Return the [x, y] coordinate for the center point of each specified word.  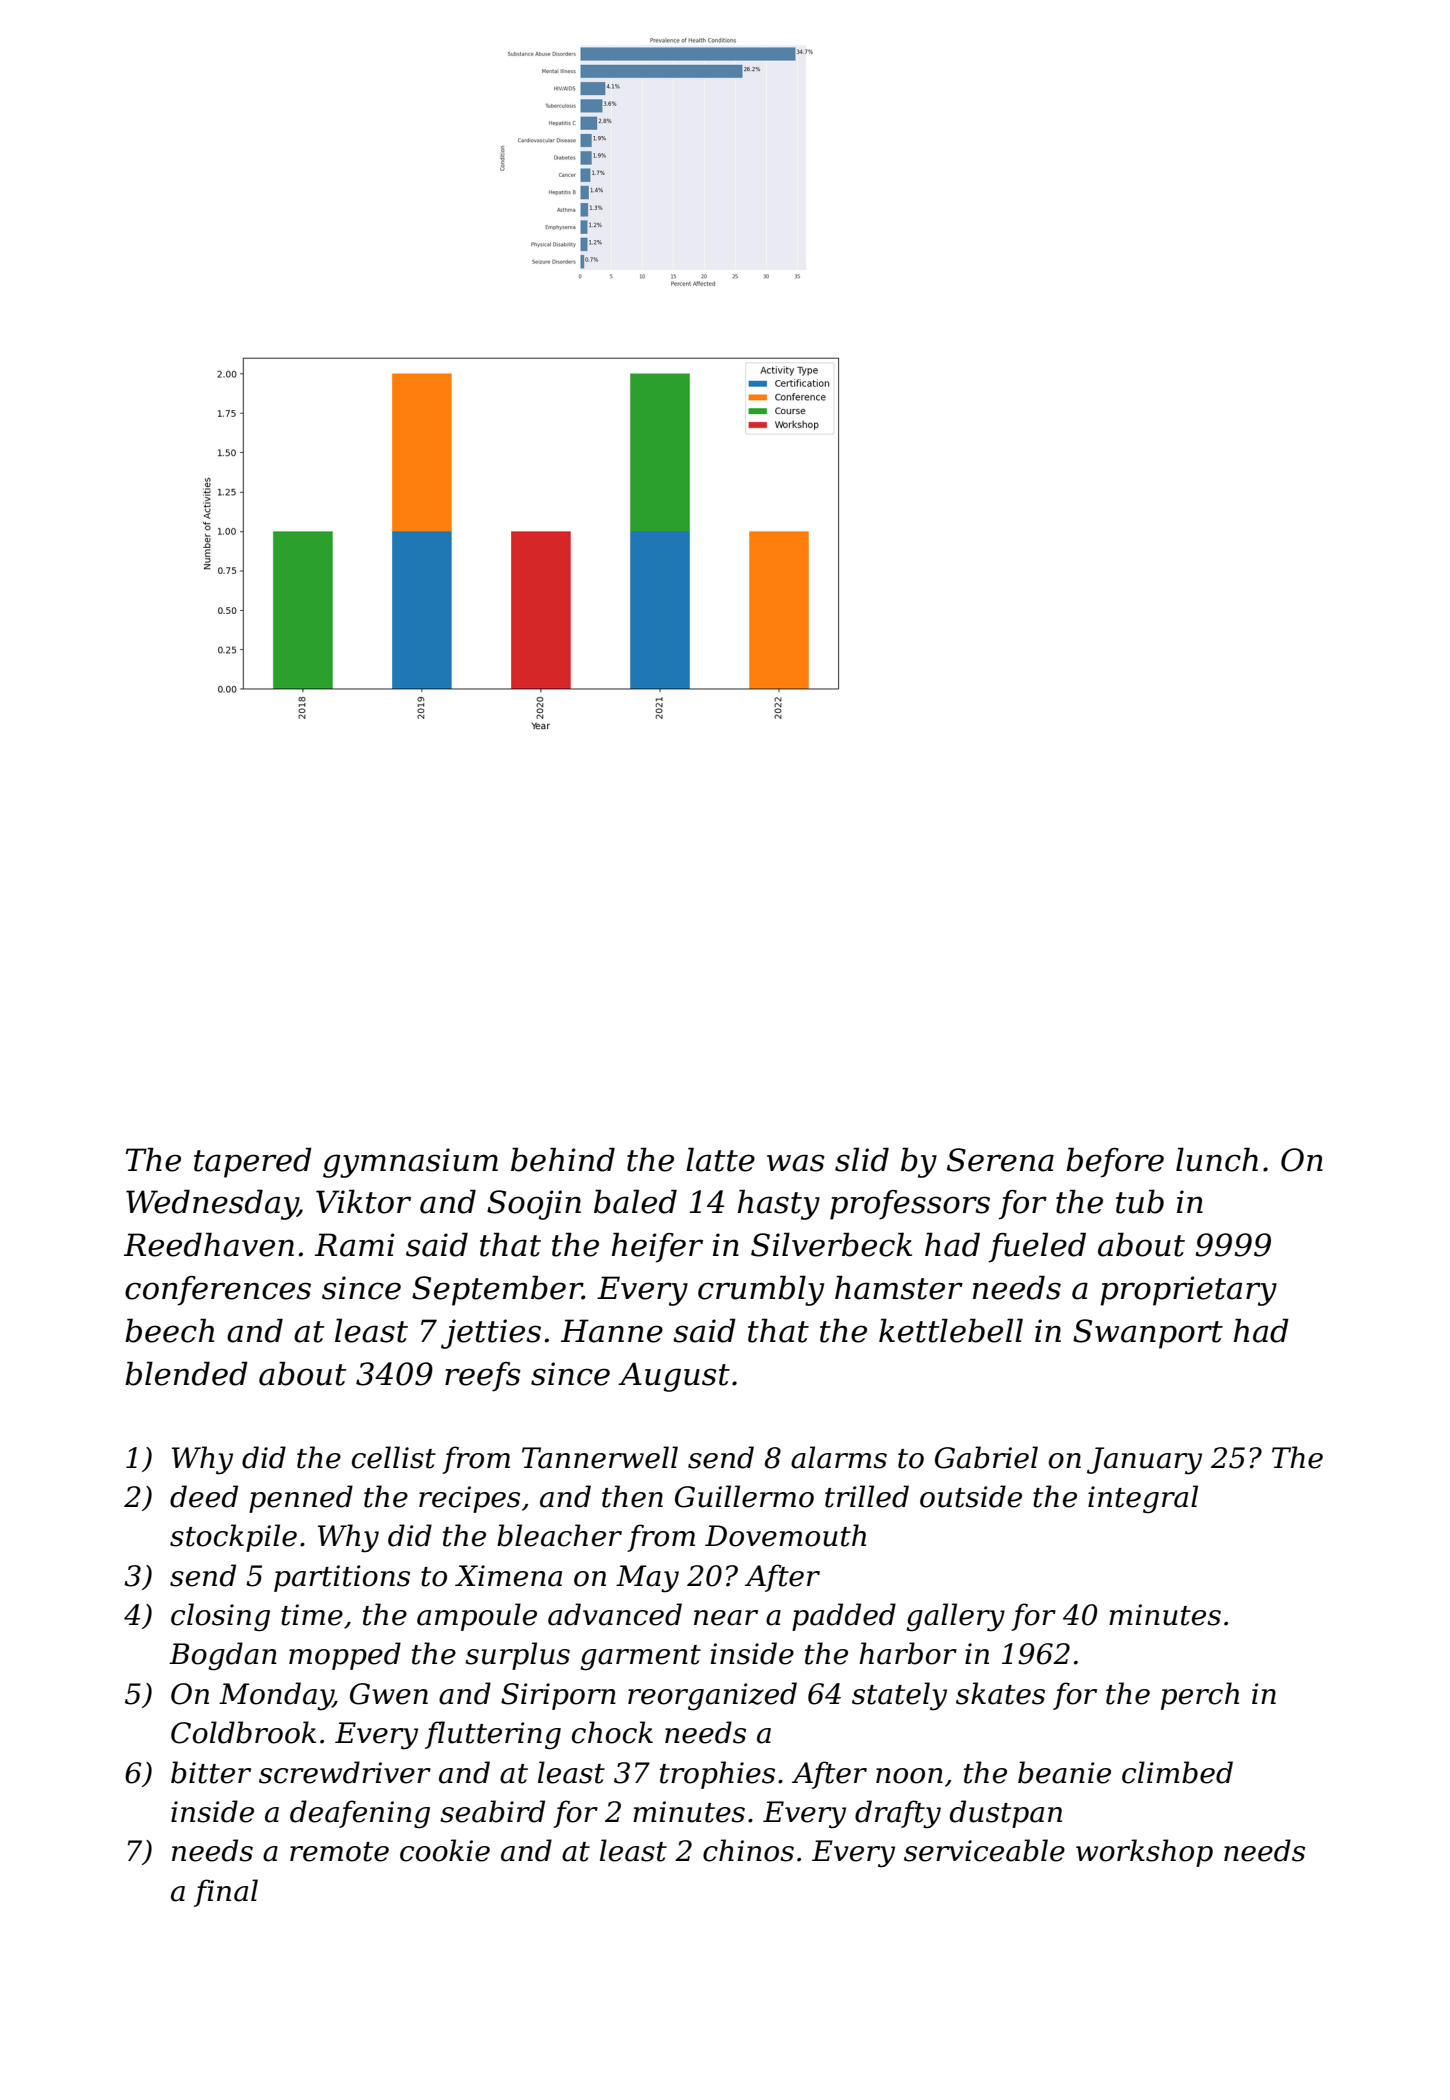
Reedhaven [209, 1244]
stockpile [233, 1538]
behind [563, 1159]
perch [1200, 1696]
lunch [1217, 1159]
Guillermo [744, 1496]
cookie [445, 1850]
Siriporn [558, 1696]
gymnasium [410, 1163]
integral [1143, 1499]
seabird [492, 1811]
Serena [1000, 1160]
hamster [899, 1287]
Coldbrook [243, 1732]
